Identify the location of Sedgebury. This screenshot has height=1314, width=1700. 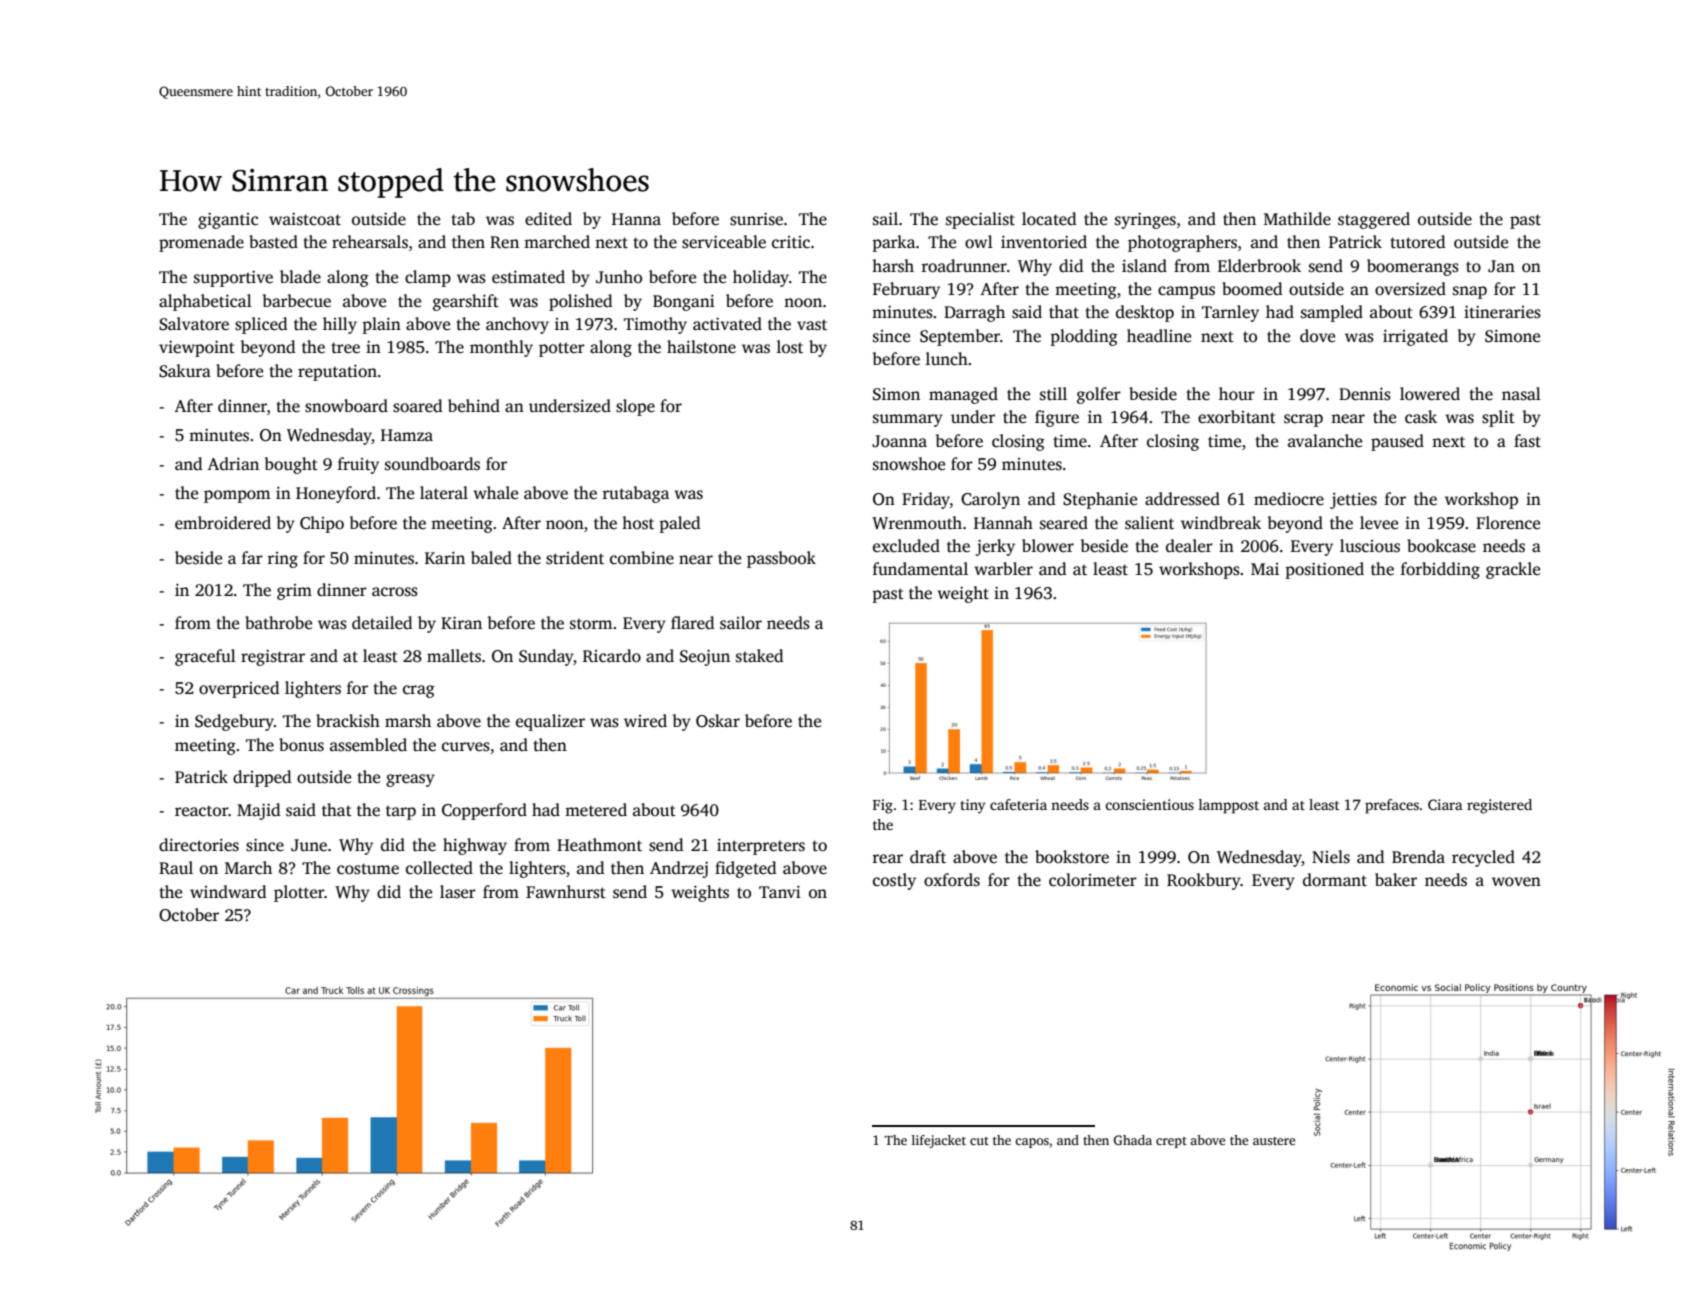
(234, 722).
